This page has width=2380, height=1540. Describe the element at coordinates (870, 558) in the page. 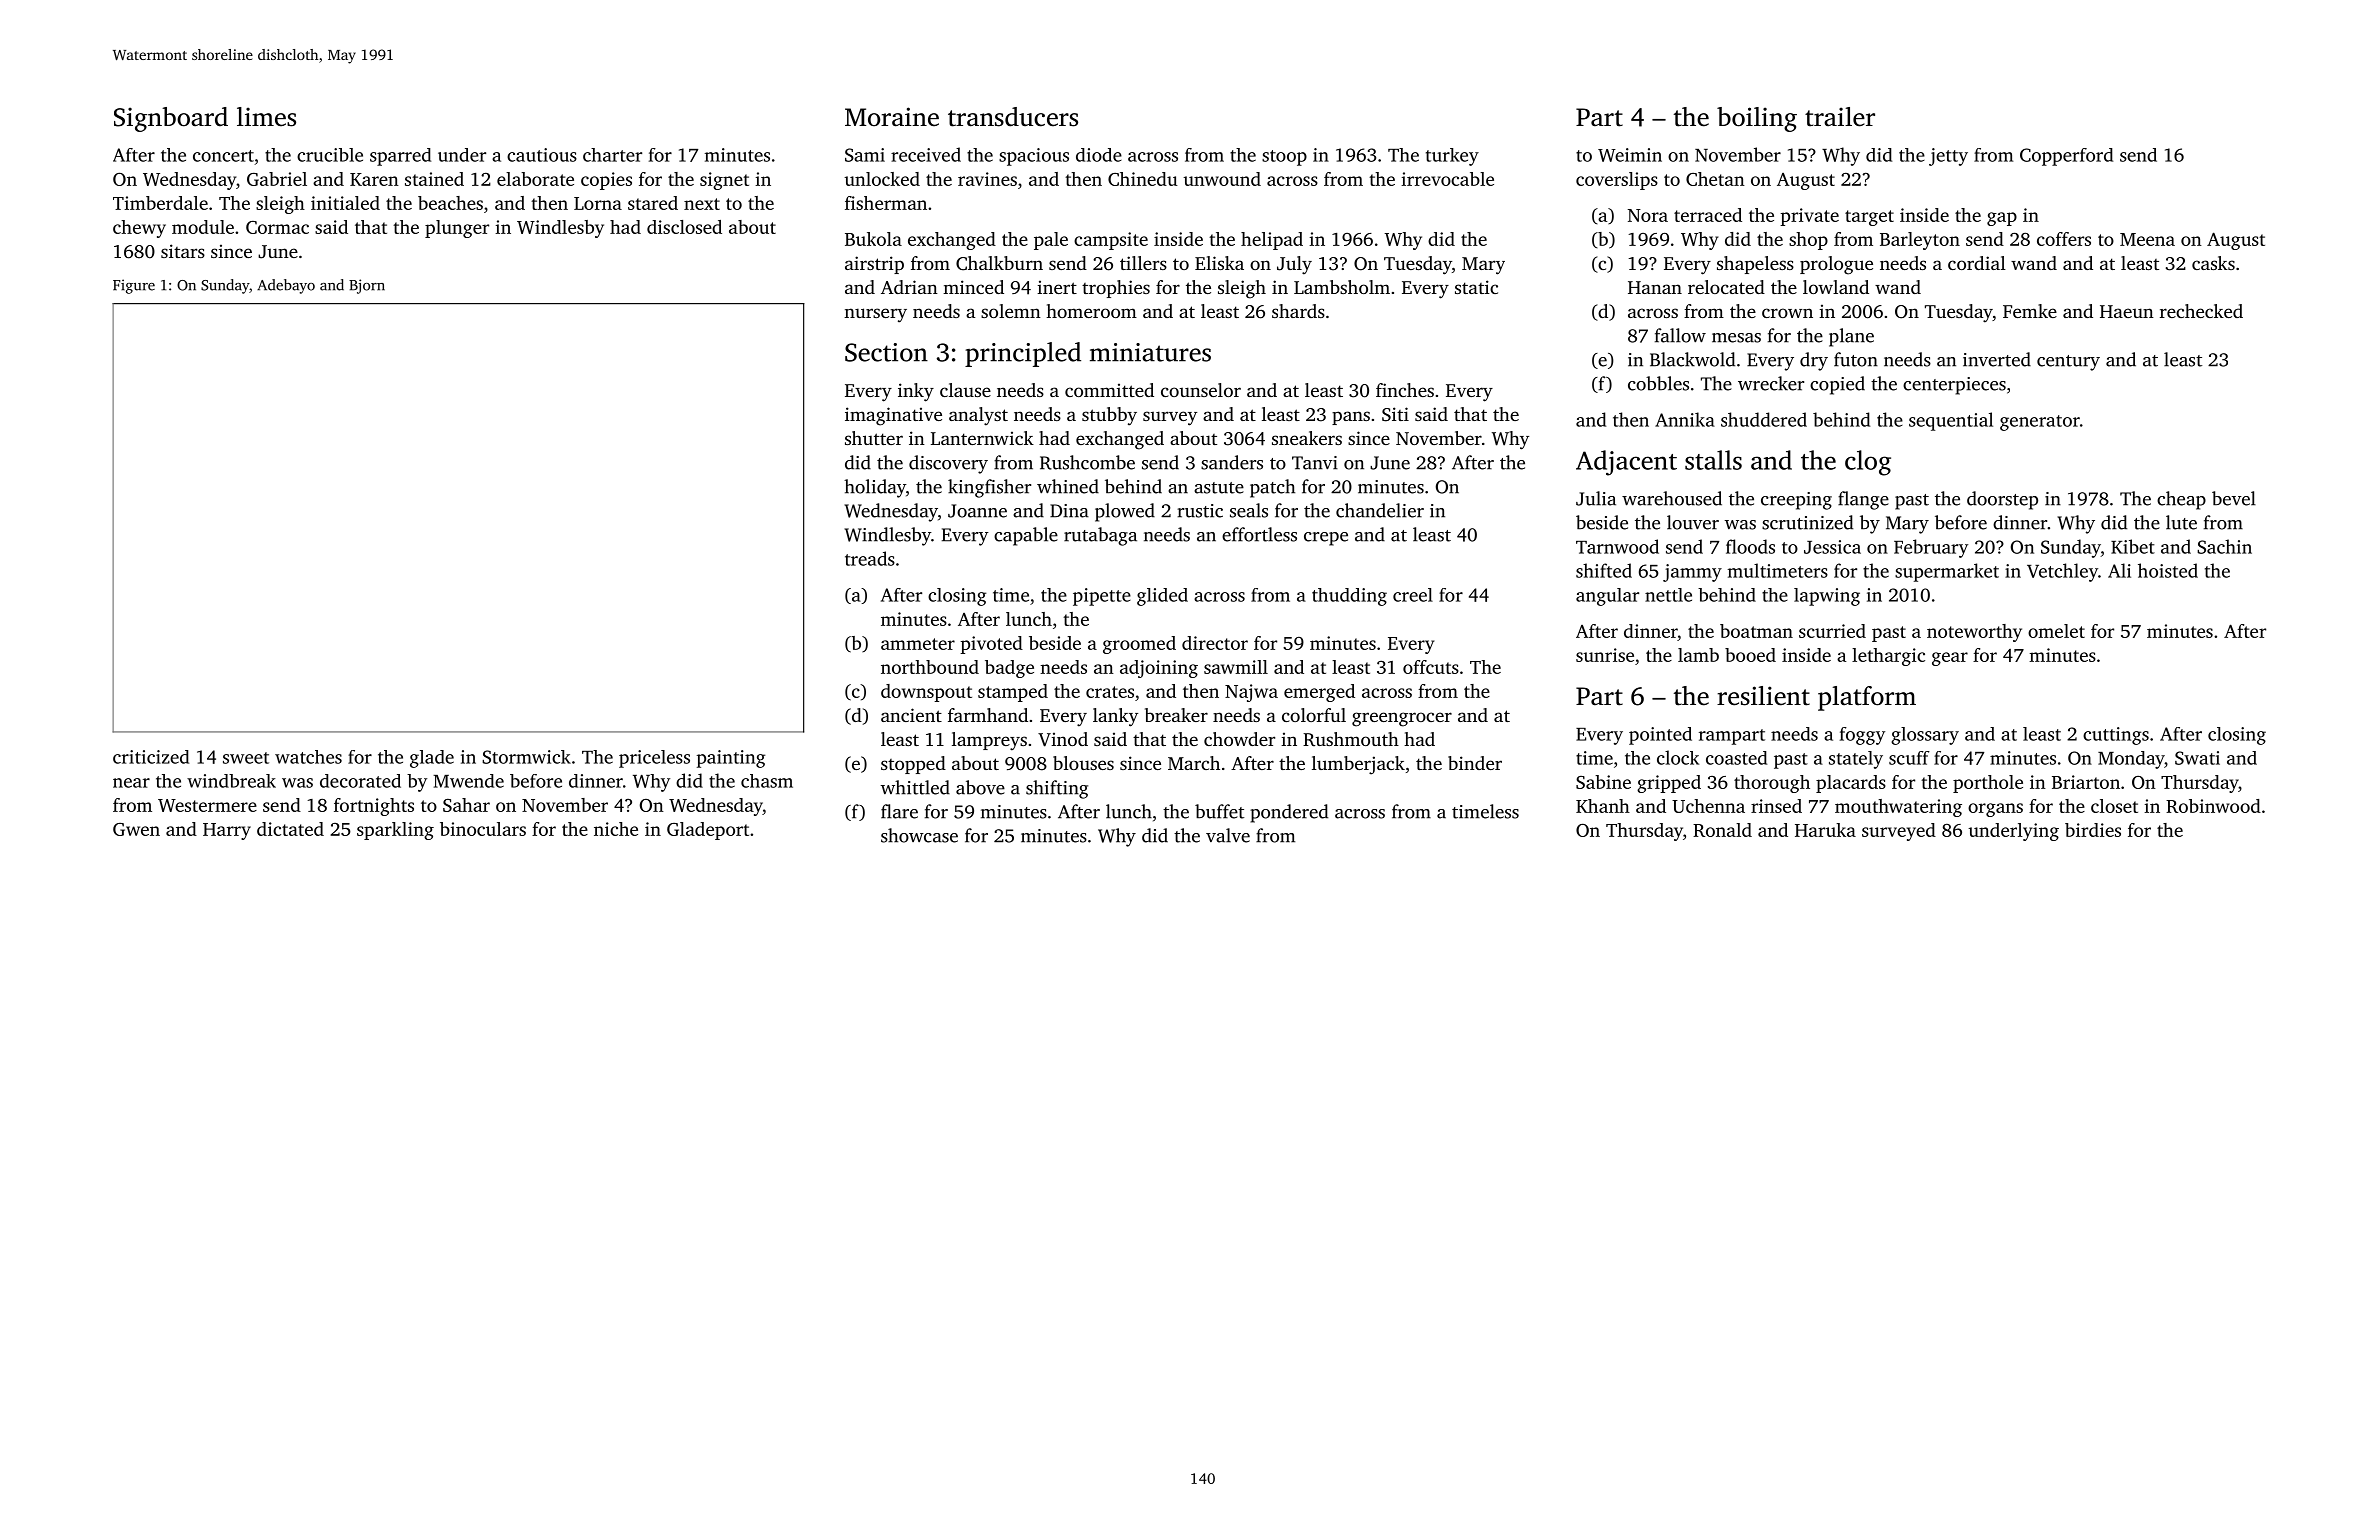

I see `treads` at that location.
